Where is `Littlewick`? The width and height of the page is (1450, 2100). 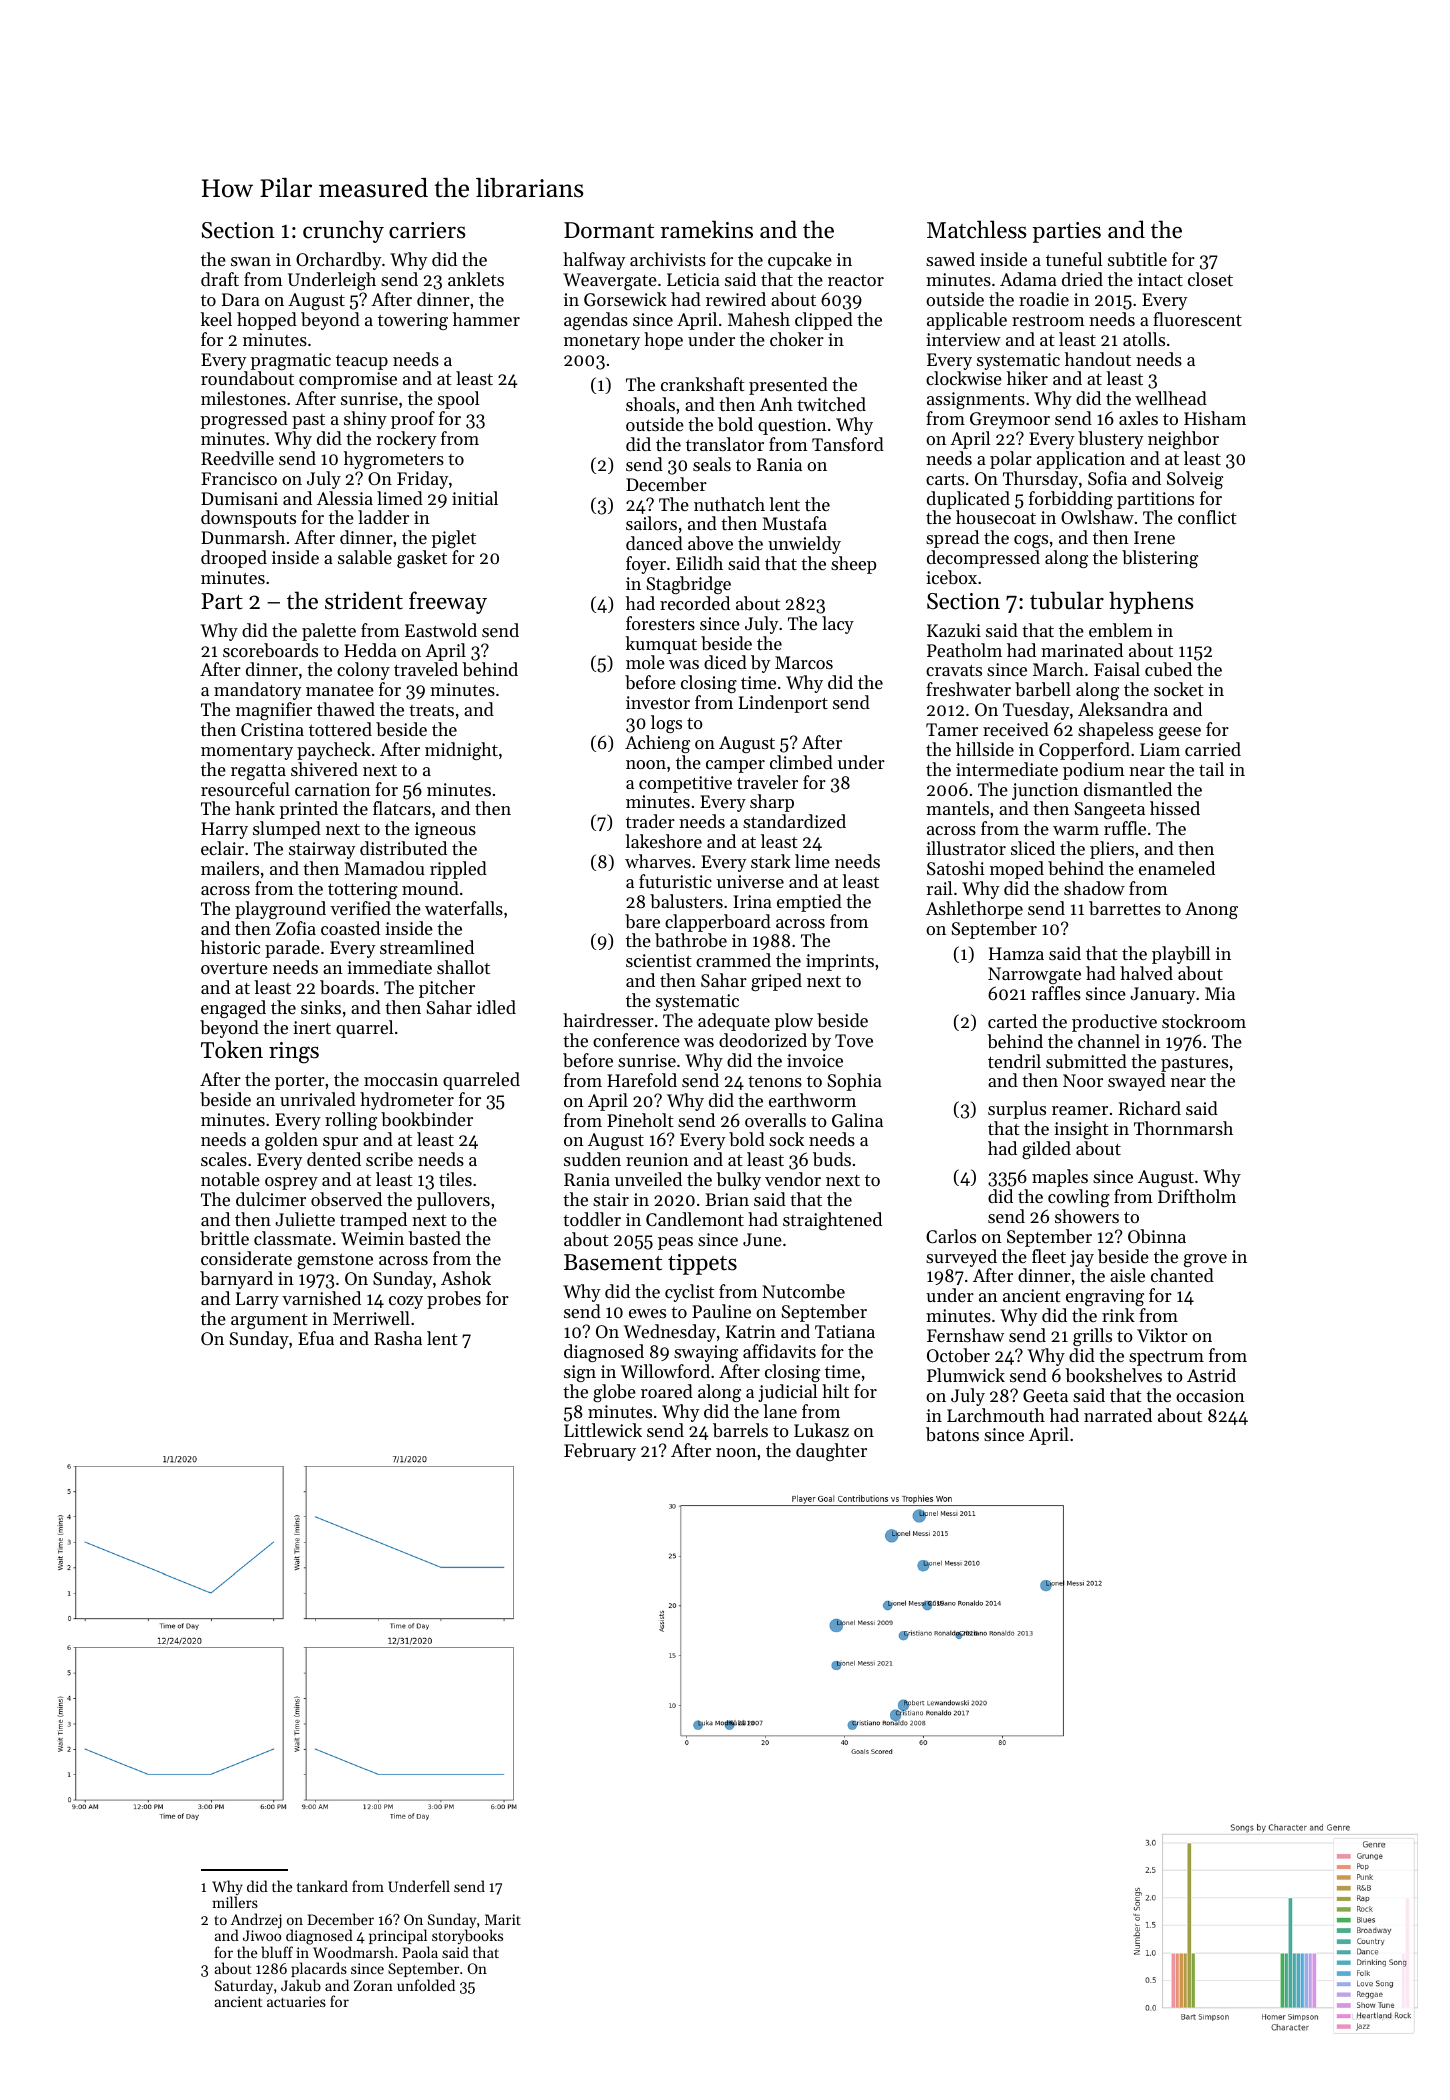 Littlewick is located at coordinates (603, 1430).
